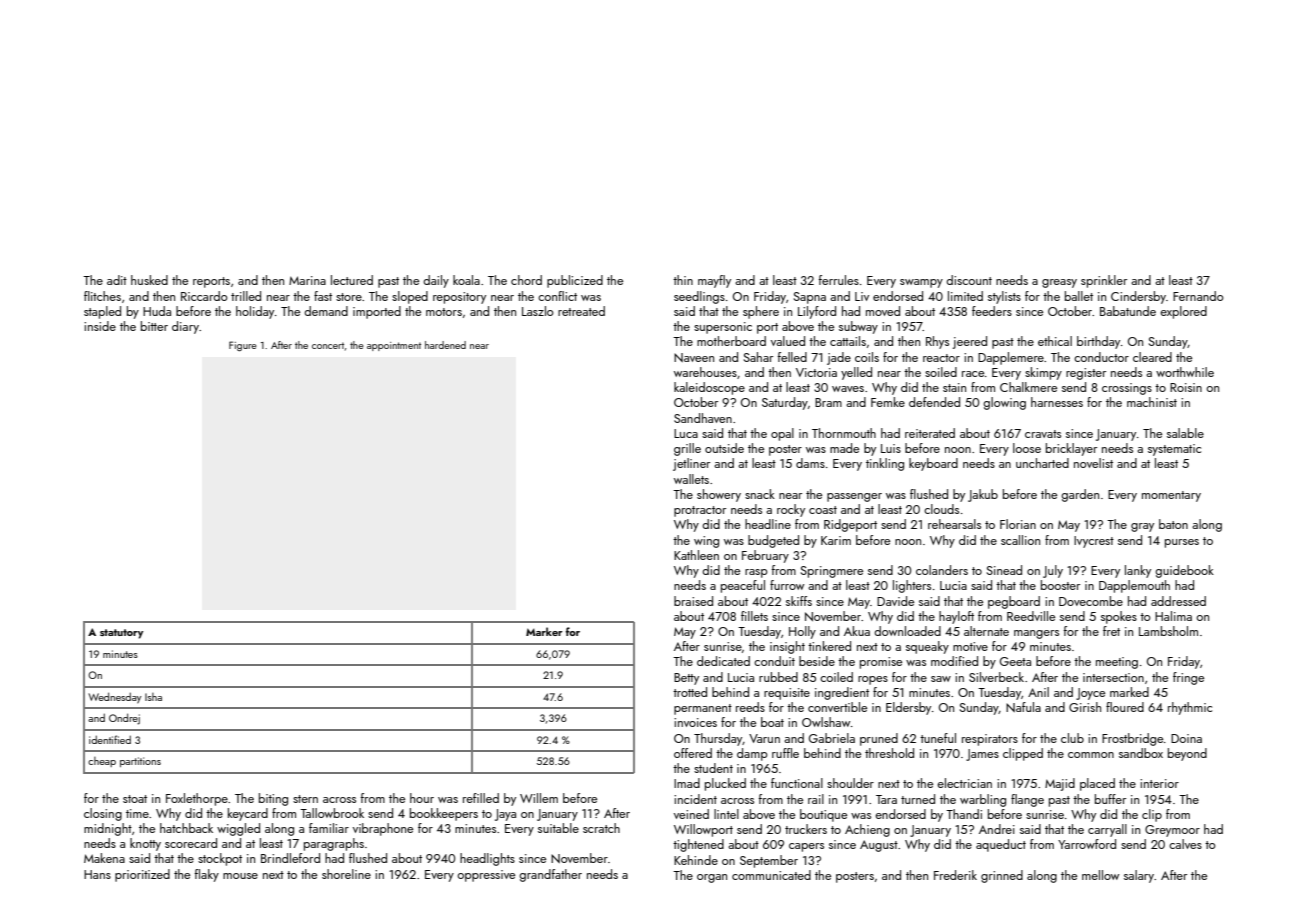  I want to click on flaky, so click(206, 875).
